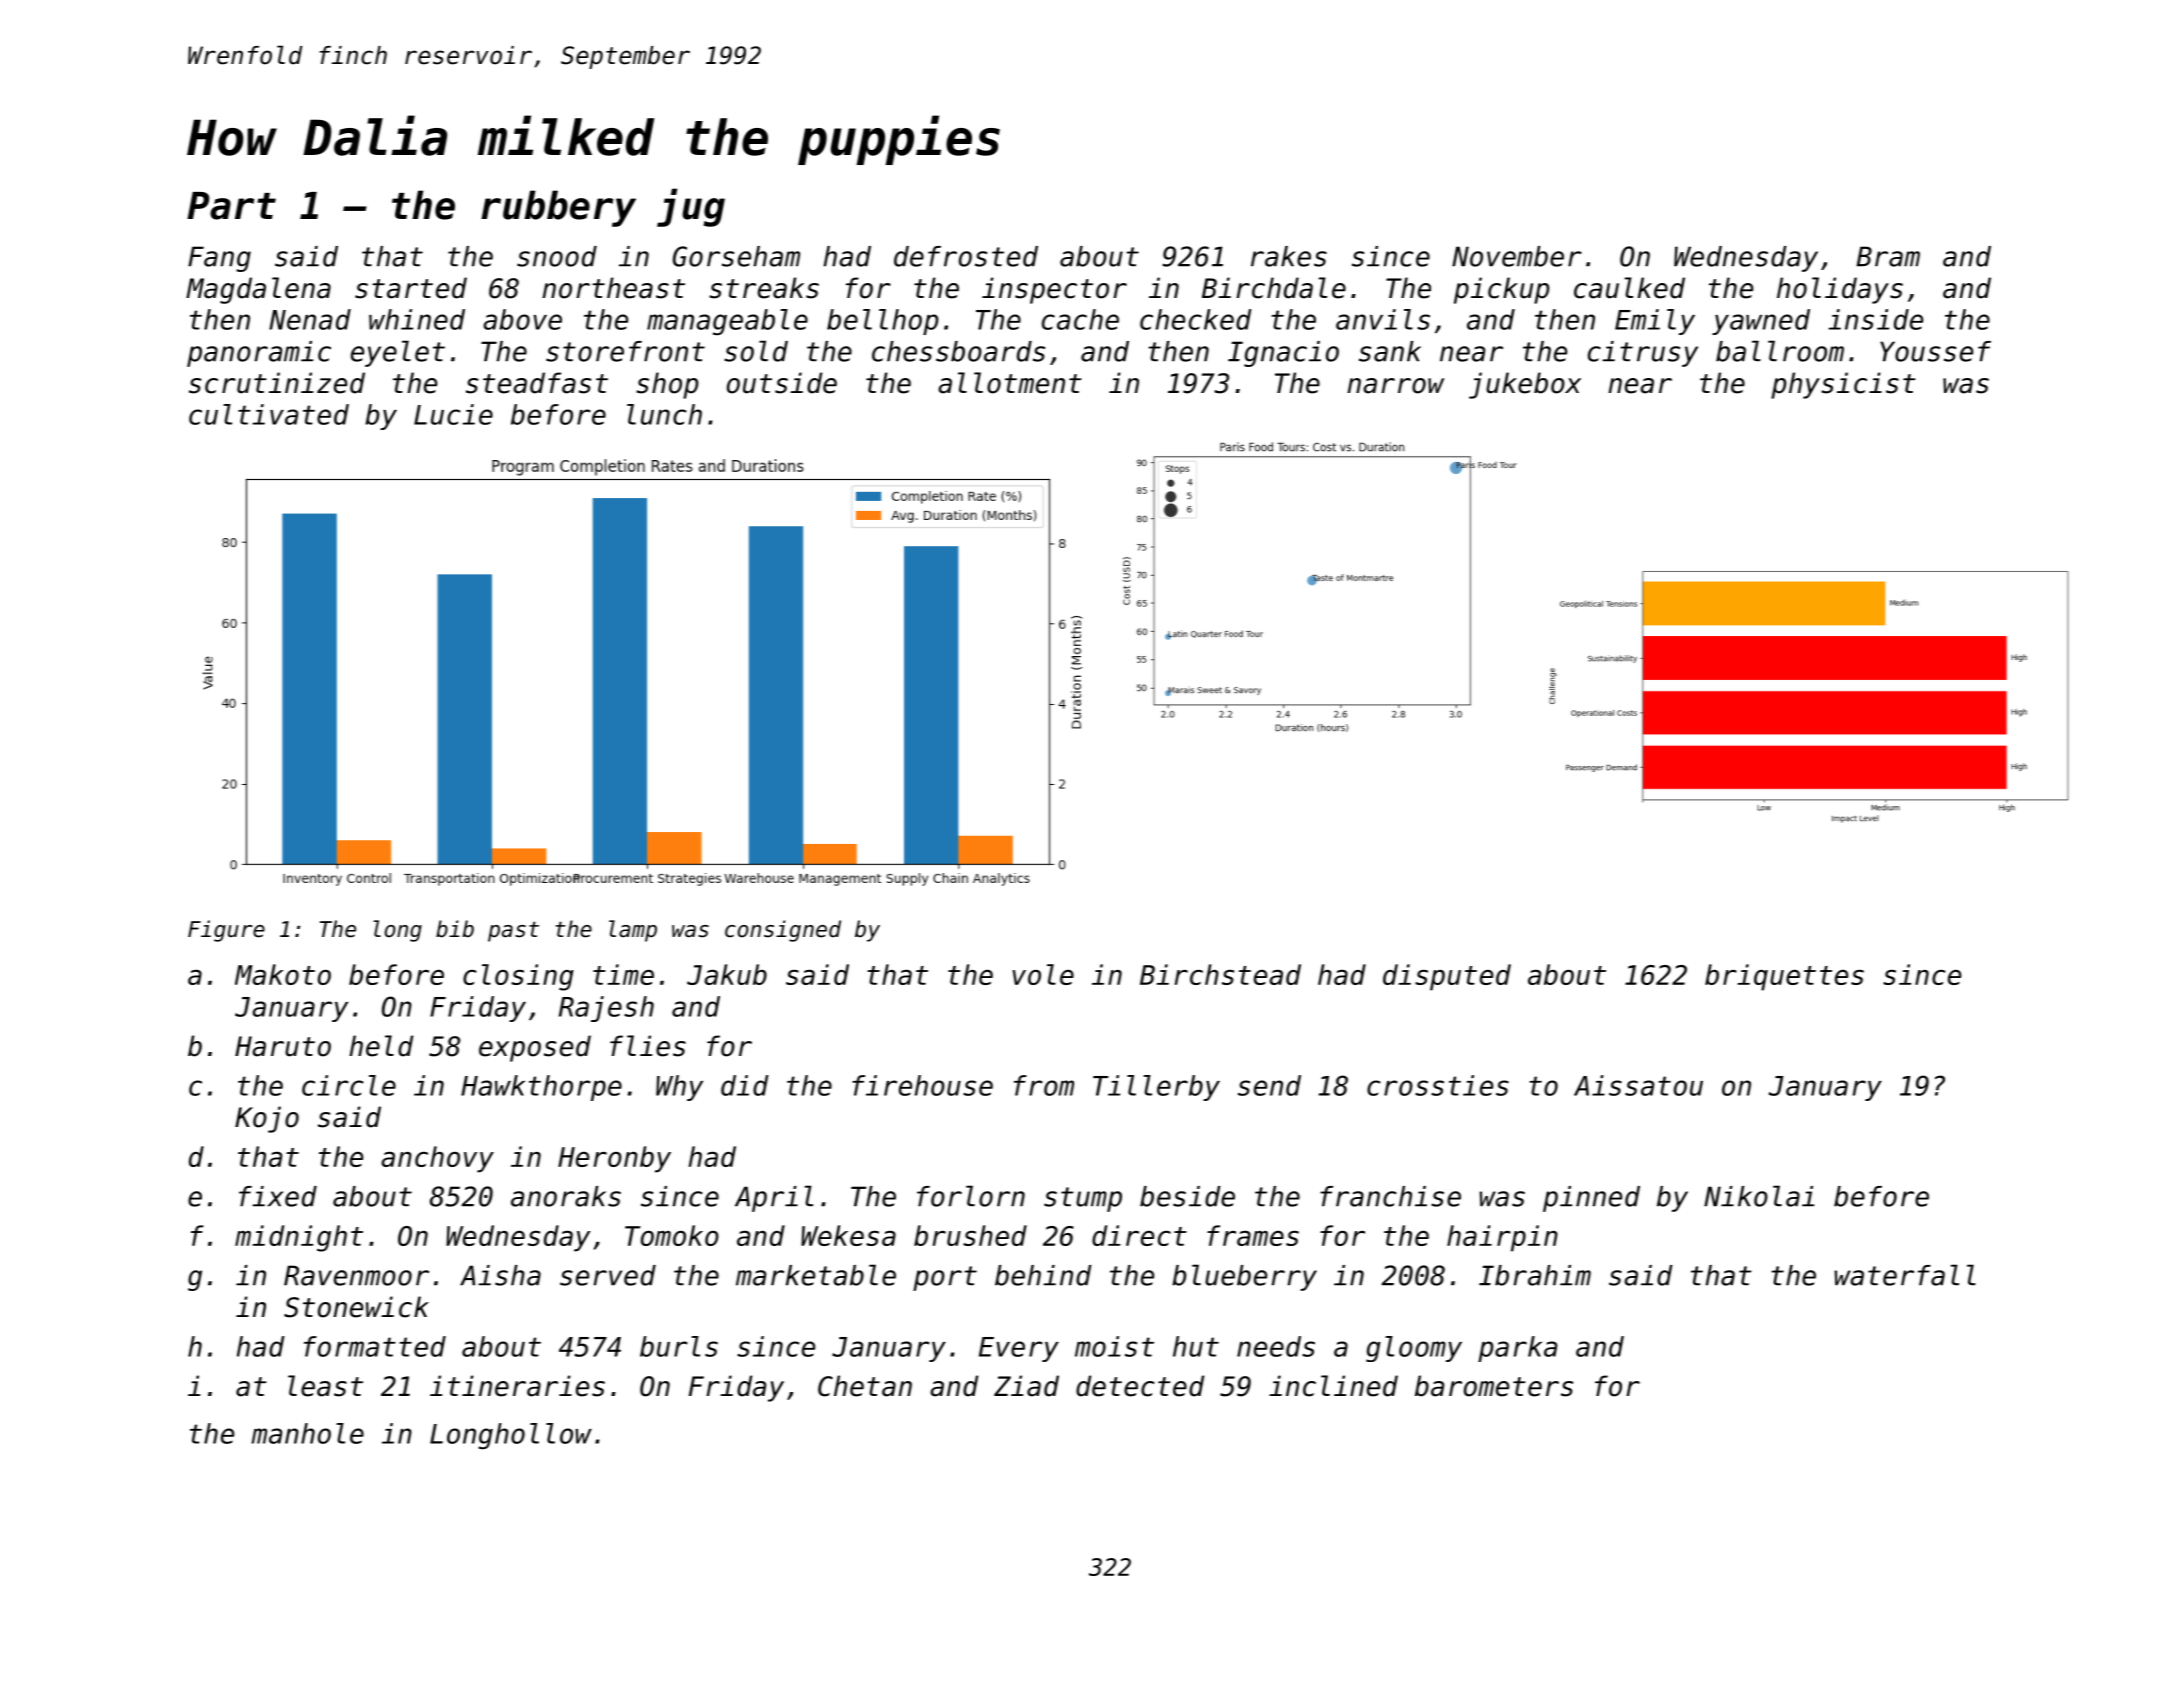  Describe the element at coordinates (882, 322) in the screenshot. I see `bellhop` at that location.
